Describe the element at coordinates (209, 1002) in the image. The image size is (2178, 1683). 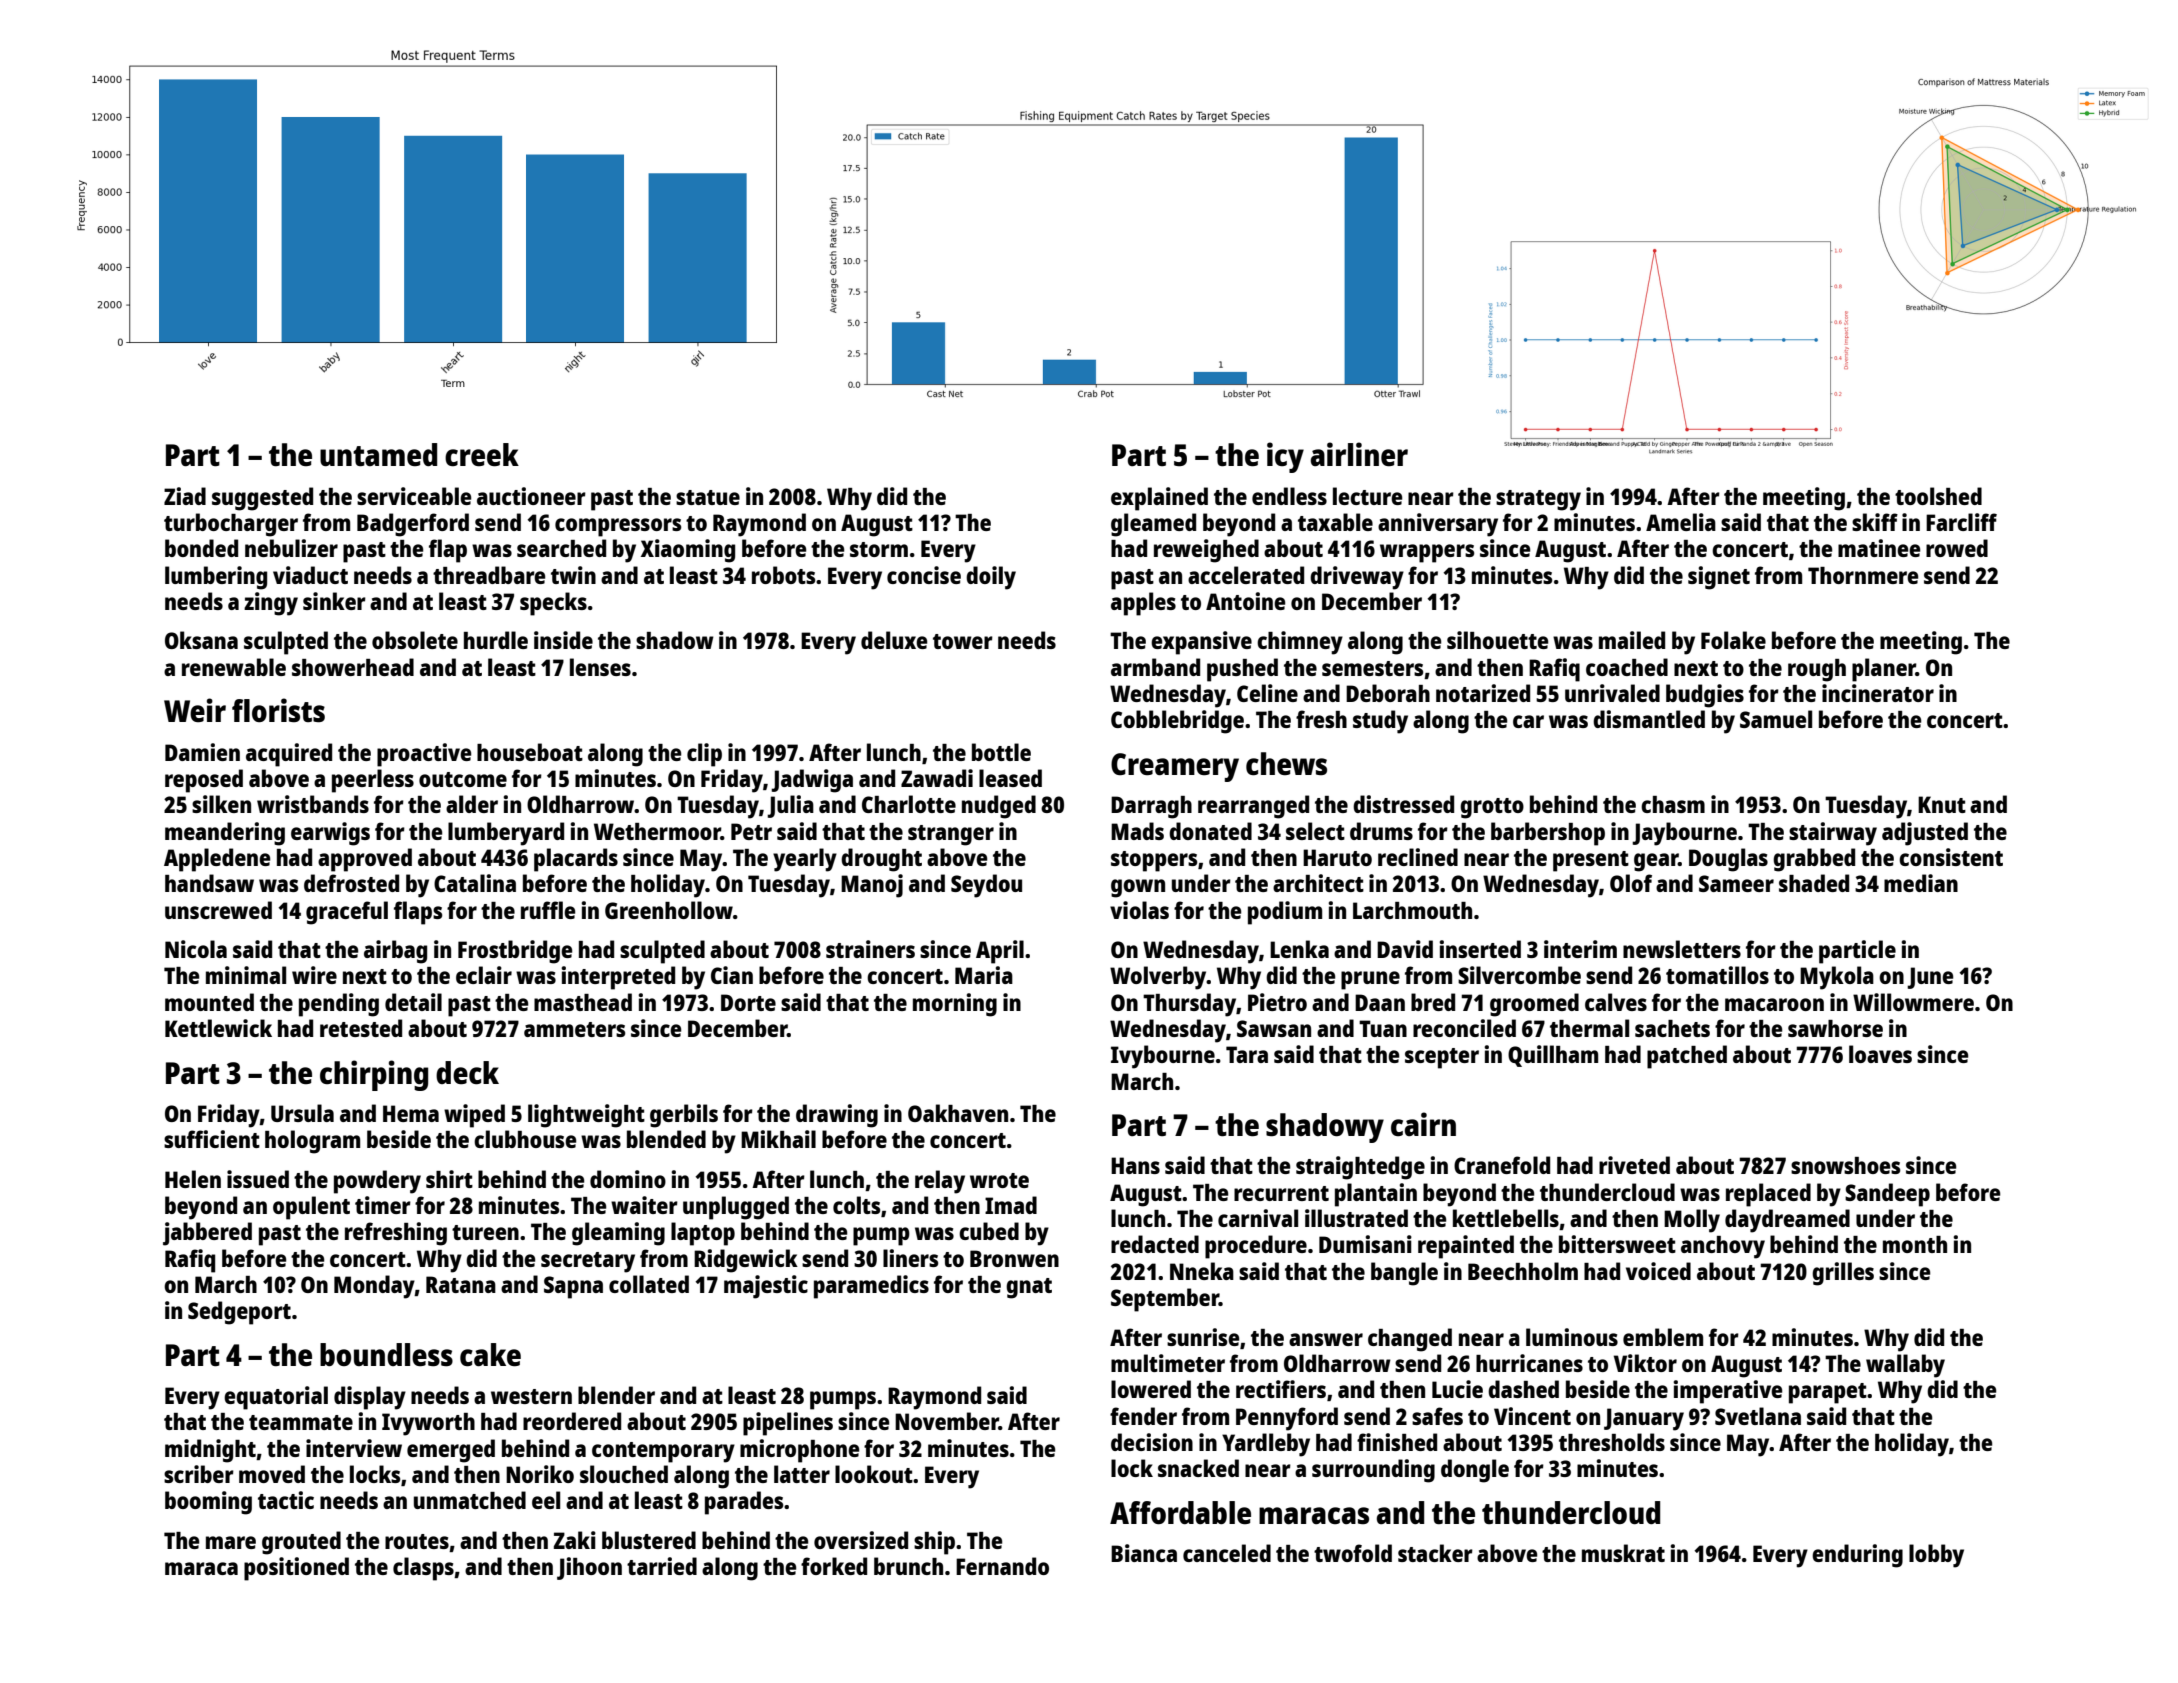
I see `mounted` at that location.
